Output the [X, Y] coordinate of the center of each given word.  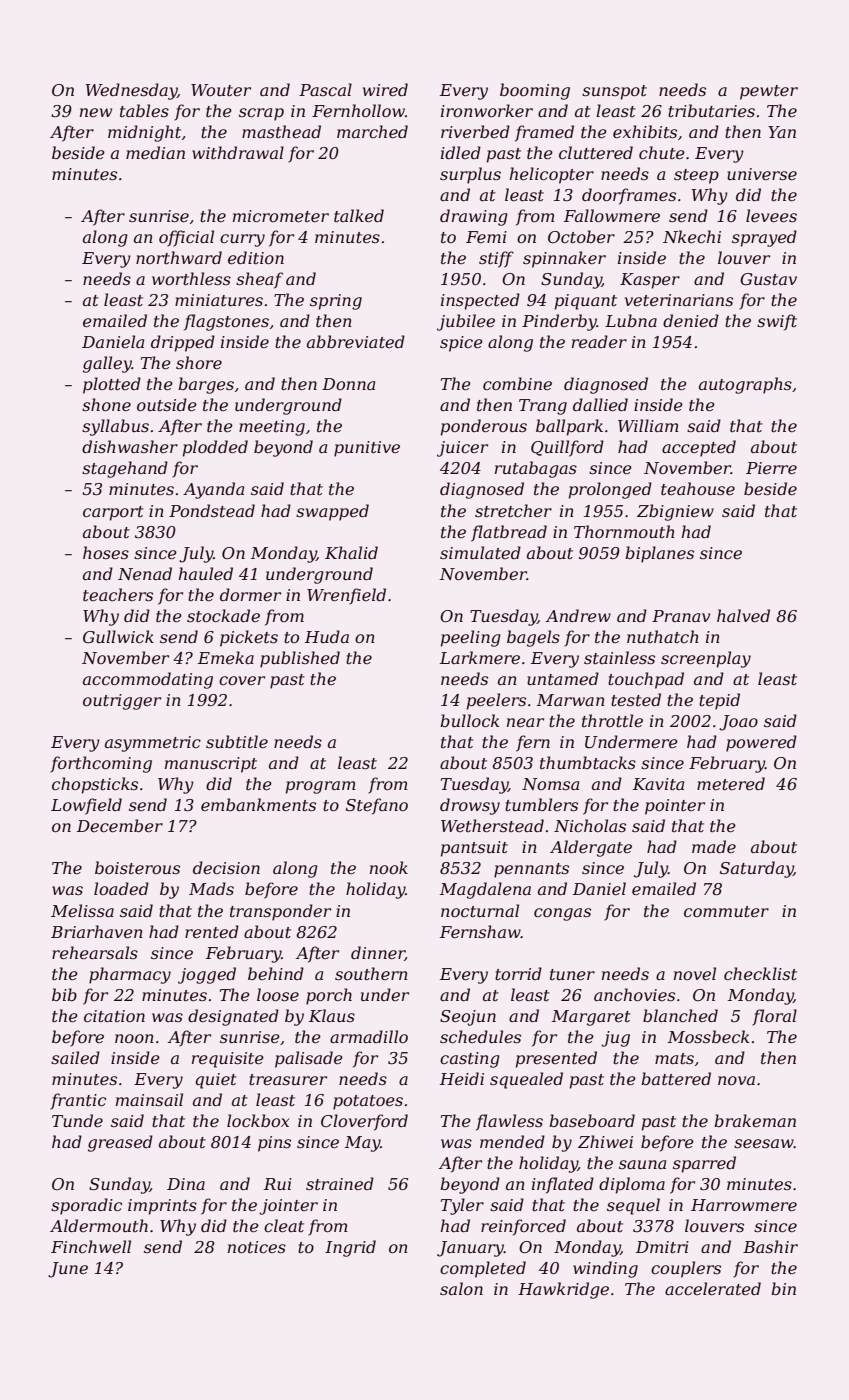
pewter [769, 92]
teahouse [698, 488]
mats [674, 1058]
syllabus [115, 427]
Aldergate [591, 848]
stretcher [513, 510]
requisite [228, 1060]
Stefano [377, 806]
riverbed [475, 131]
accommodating [148, 680]
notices [257, 1247]
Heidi [462, 1078]
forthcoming [101, 764]
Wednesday [131, 91]
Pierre [771, 468]
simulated [480, 552]
